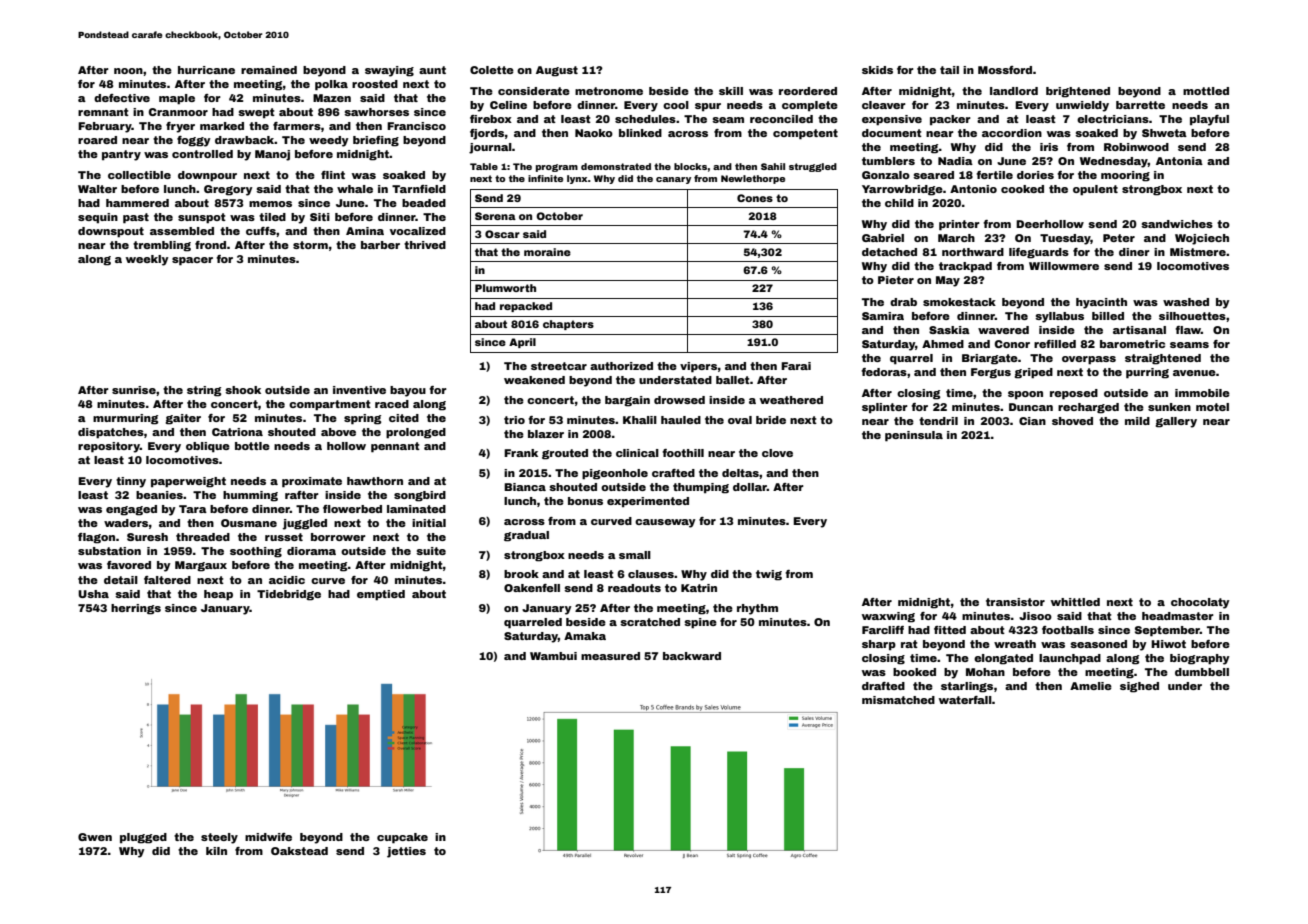  Describe the element at coordinates (526, 307) in the screenshot. I see `repacked` at that location.
